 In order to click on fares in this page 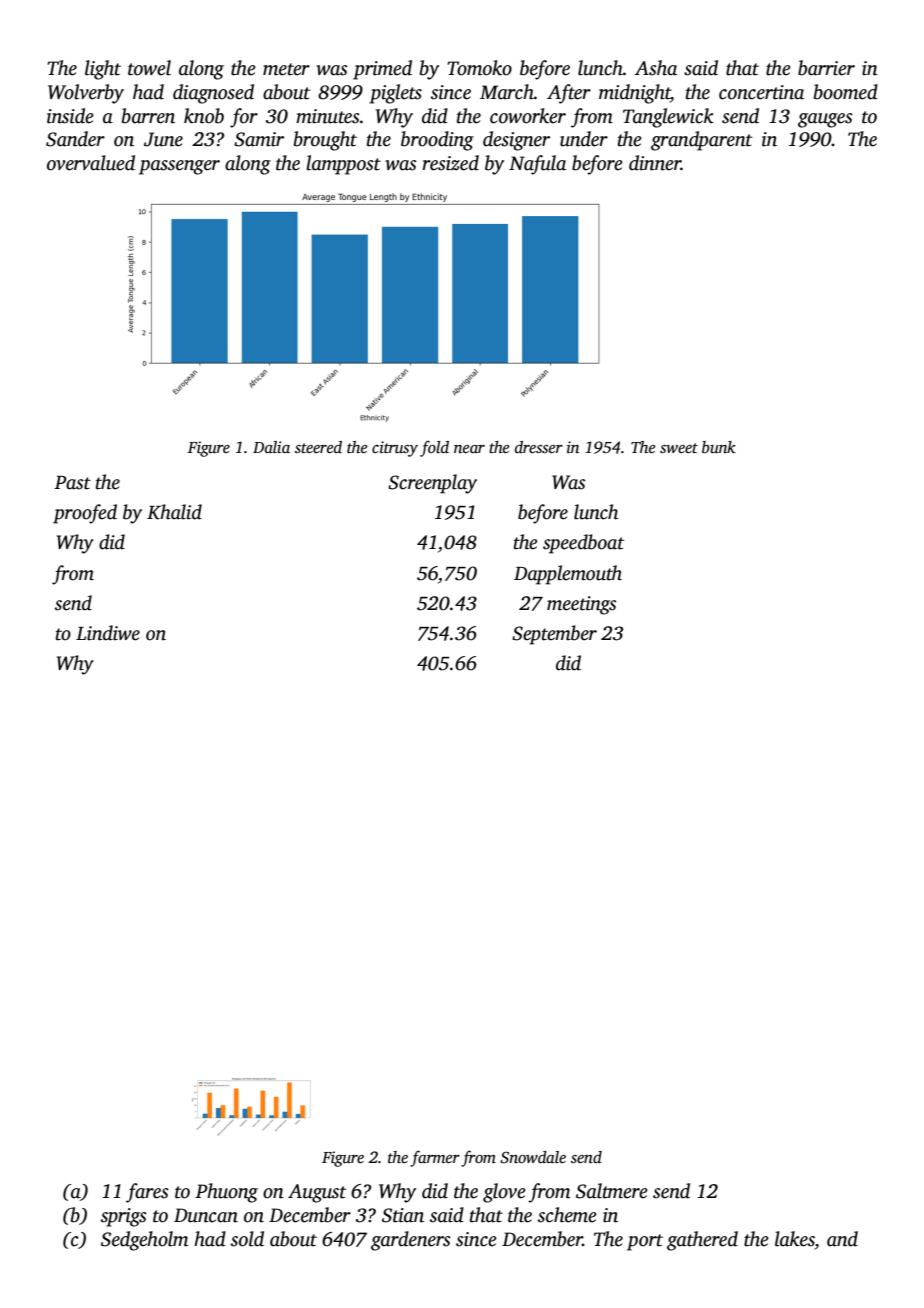, I will do `click(147, 1193)`.
